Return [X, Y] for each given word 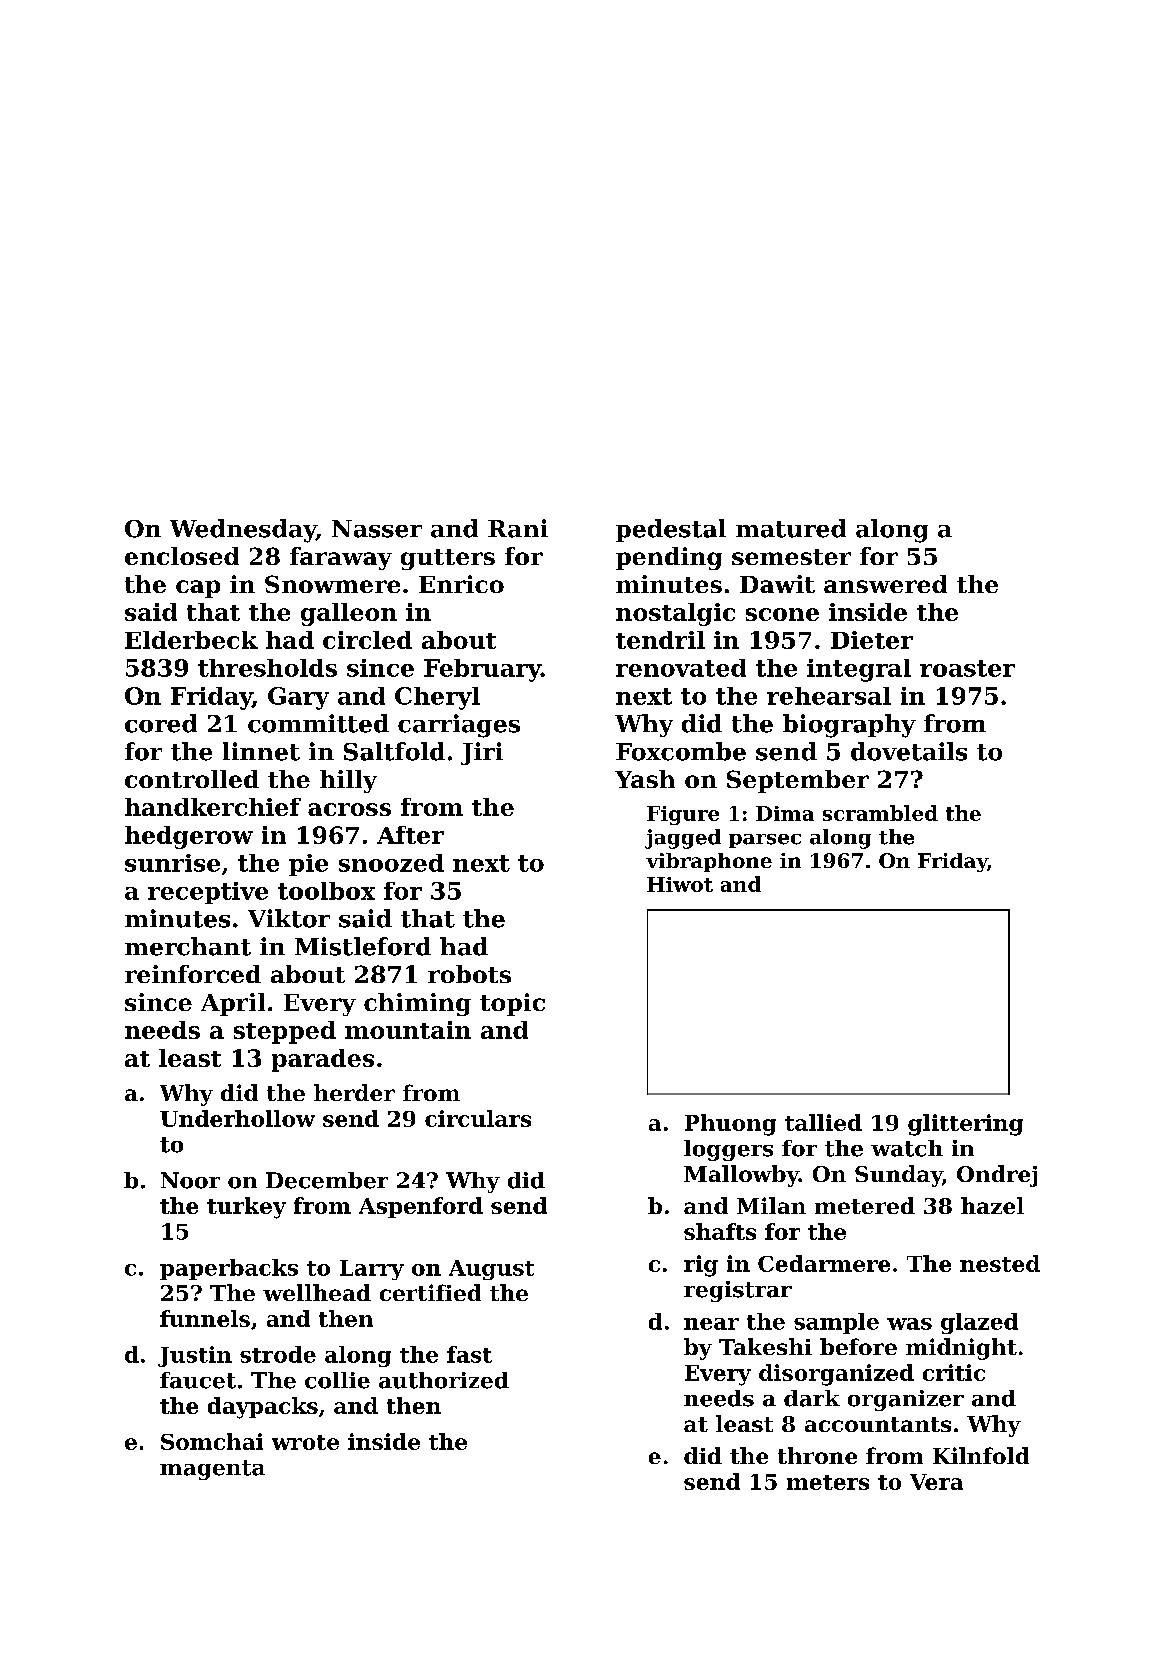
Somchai [212, 1441]
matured [791, 528]
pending [669, 558]
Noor [190, 1180]
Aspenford [421, 1207]
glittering [965, 1125]
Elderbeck [191, 640]
